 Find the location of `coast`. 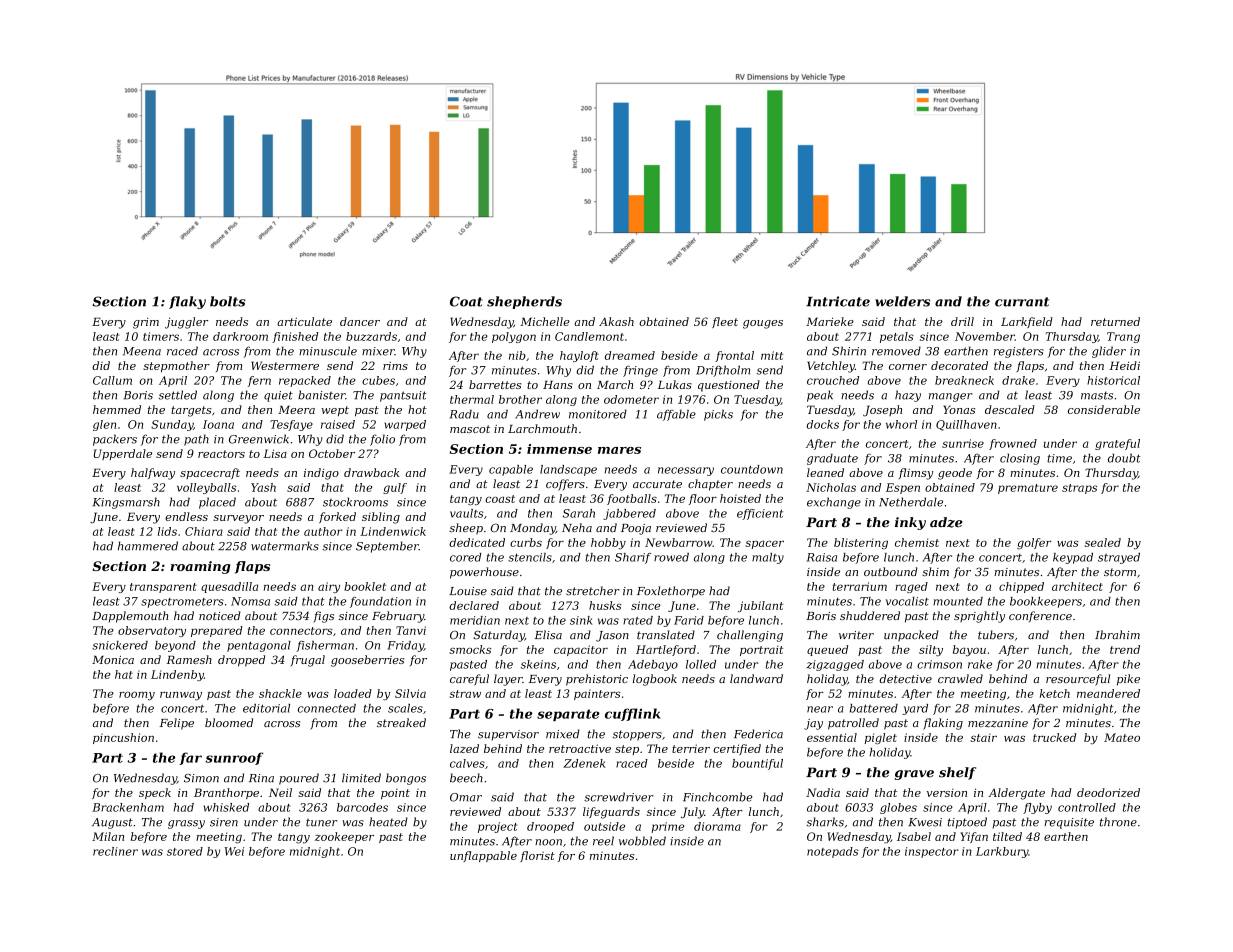

coast is located at coordinates (500, 499).
